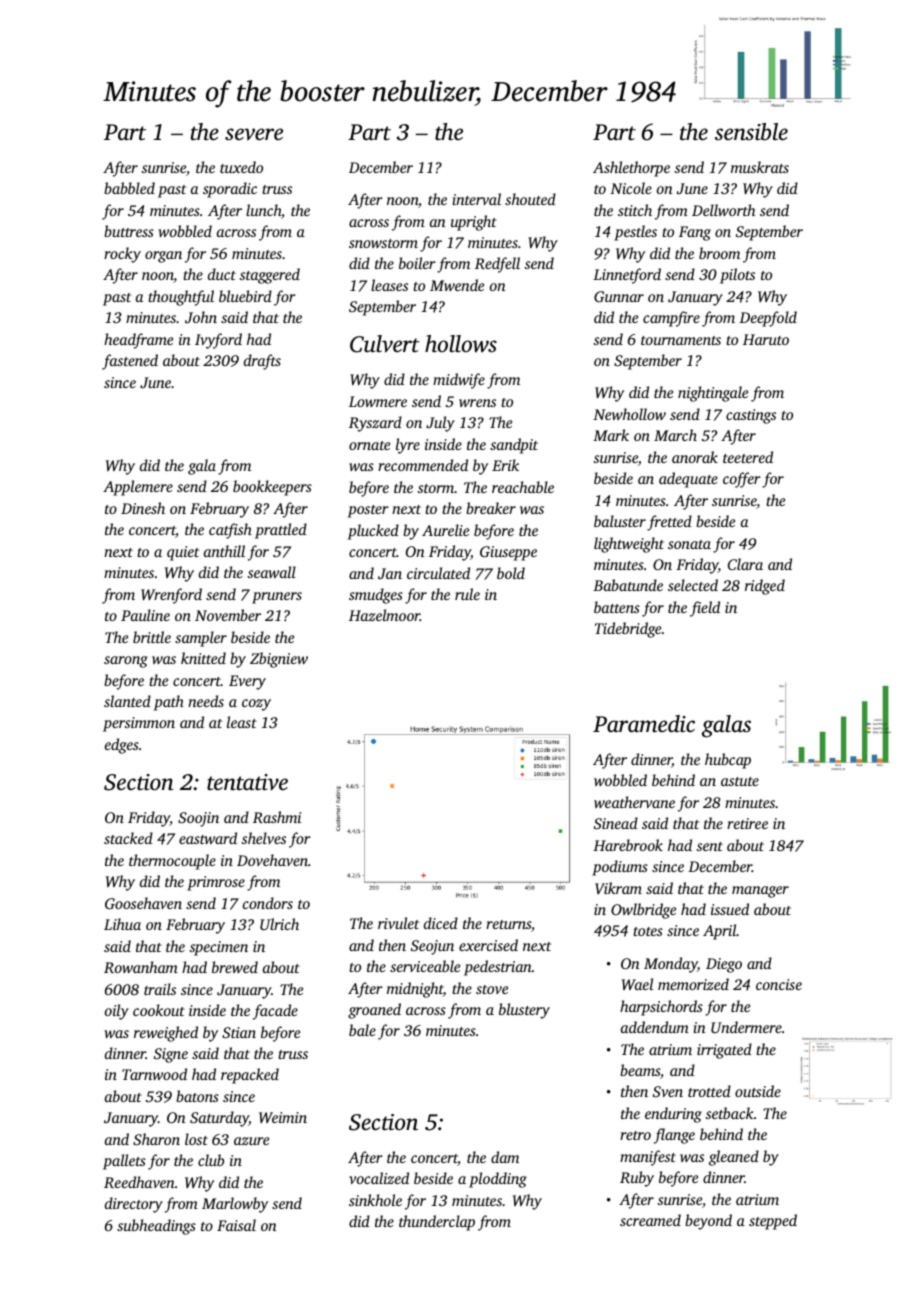  Describe the element at coordinates (705, 609) in the screenshot. I see `field` at that location.
